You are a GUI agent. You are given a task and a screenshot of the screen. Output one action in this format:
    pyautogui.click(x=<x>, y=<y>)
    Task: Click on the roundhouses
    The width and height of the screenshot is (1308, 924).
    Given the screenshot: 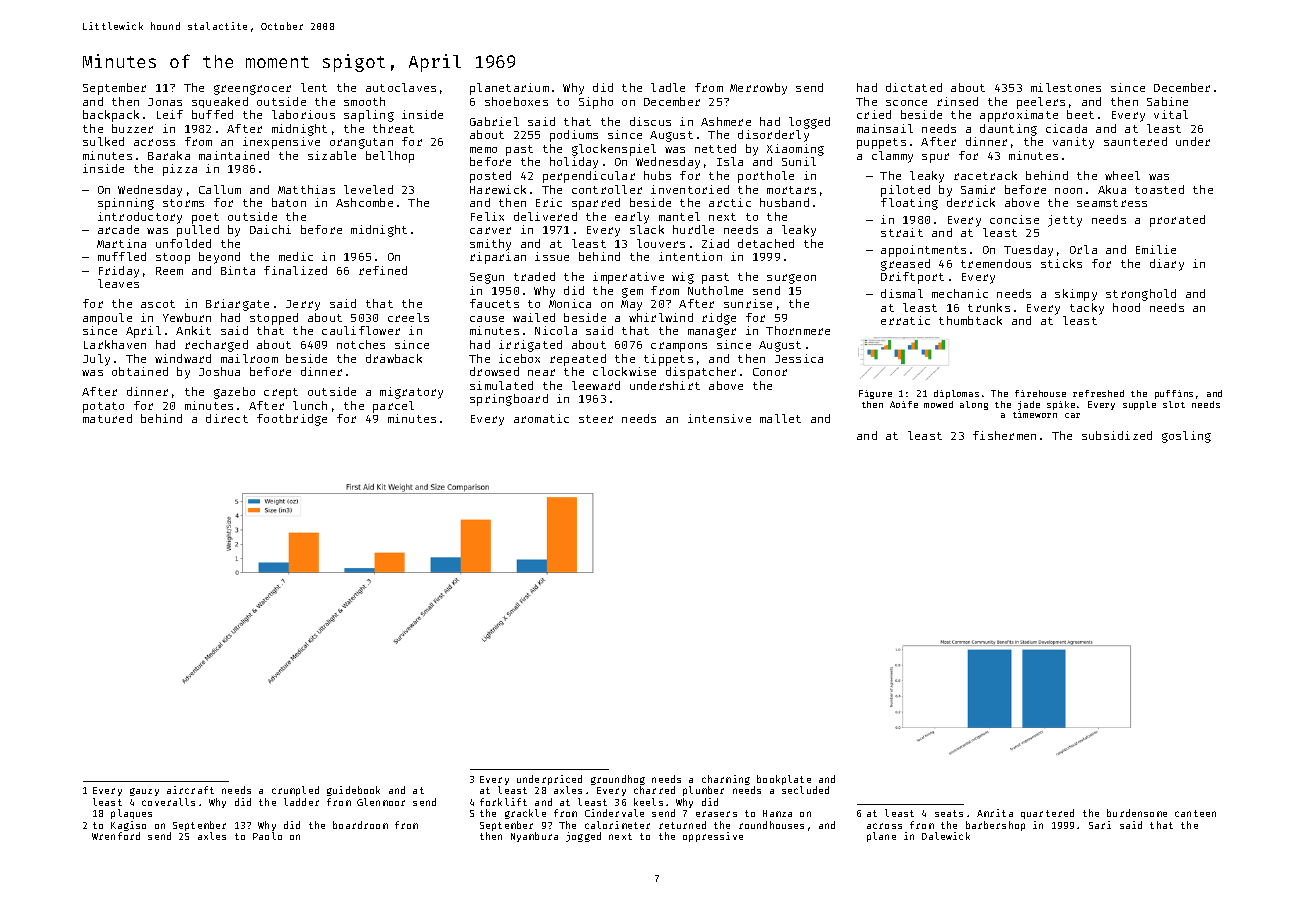 What is the action you would take?
    pyautogui.click(x=771, y=825)
